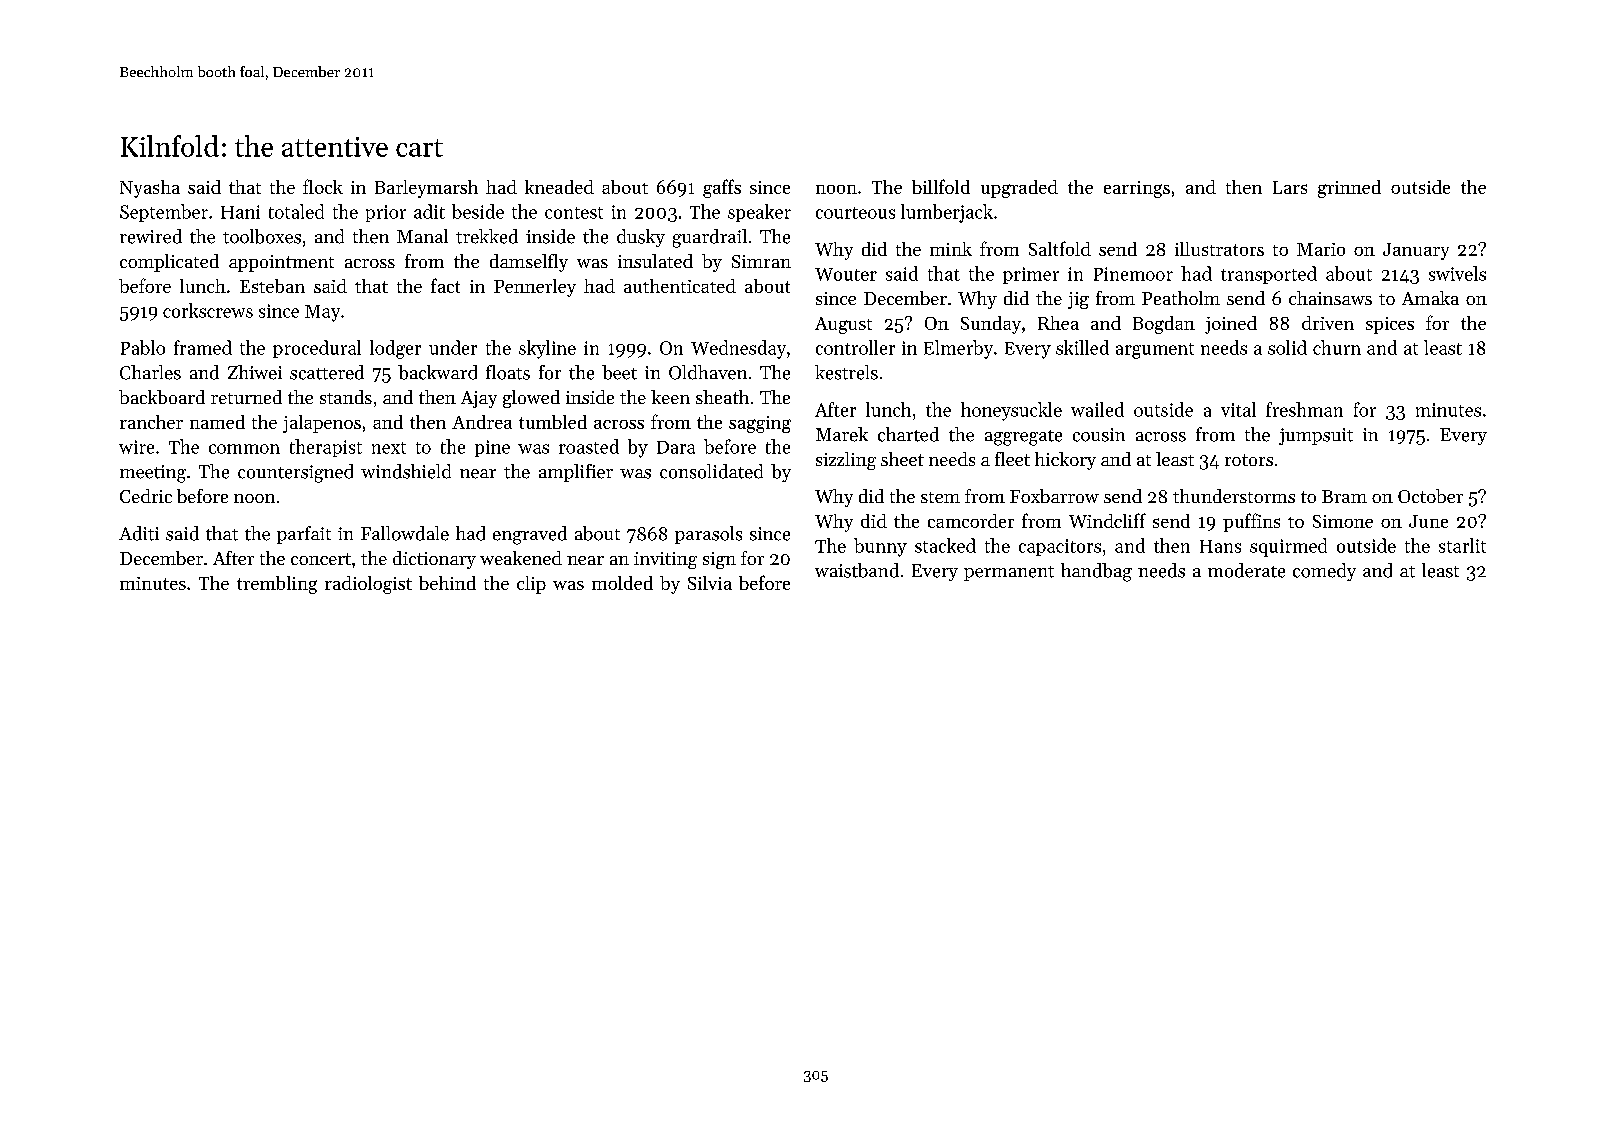  Describe the element at coordinates (277, 585) in the screenshot. I see `trembling` at that location.
